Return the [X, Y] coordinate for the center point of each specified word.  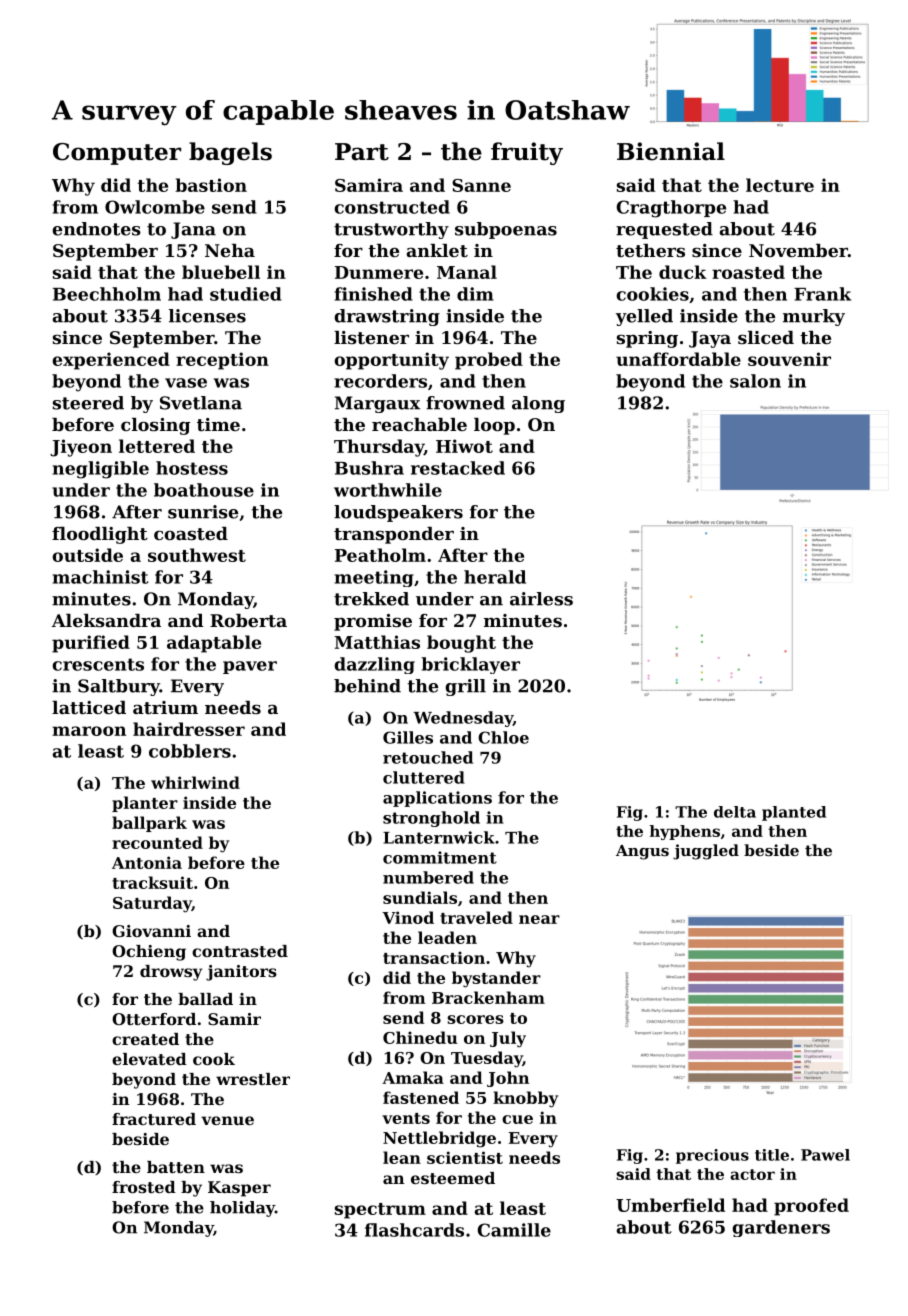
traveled [476, 917]
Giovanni [151, 931]
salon [755, 381]
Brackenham [488, 997]
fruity [527, 153]
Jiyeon [81, 448]
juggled [706, 852]
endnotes [96, 229]
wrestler [253, 1079]
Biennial [671, 151]
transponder [394, 535]
